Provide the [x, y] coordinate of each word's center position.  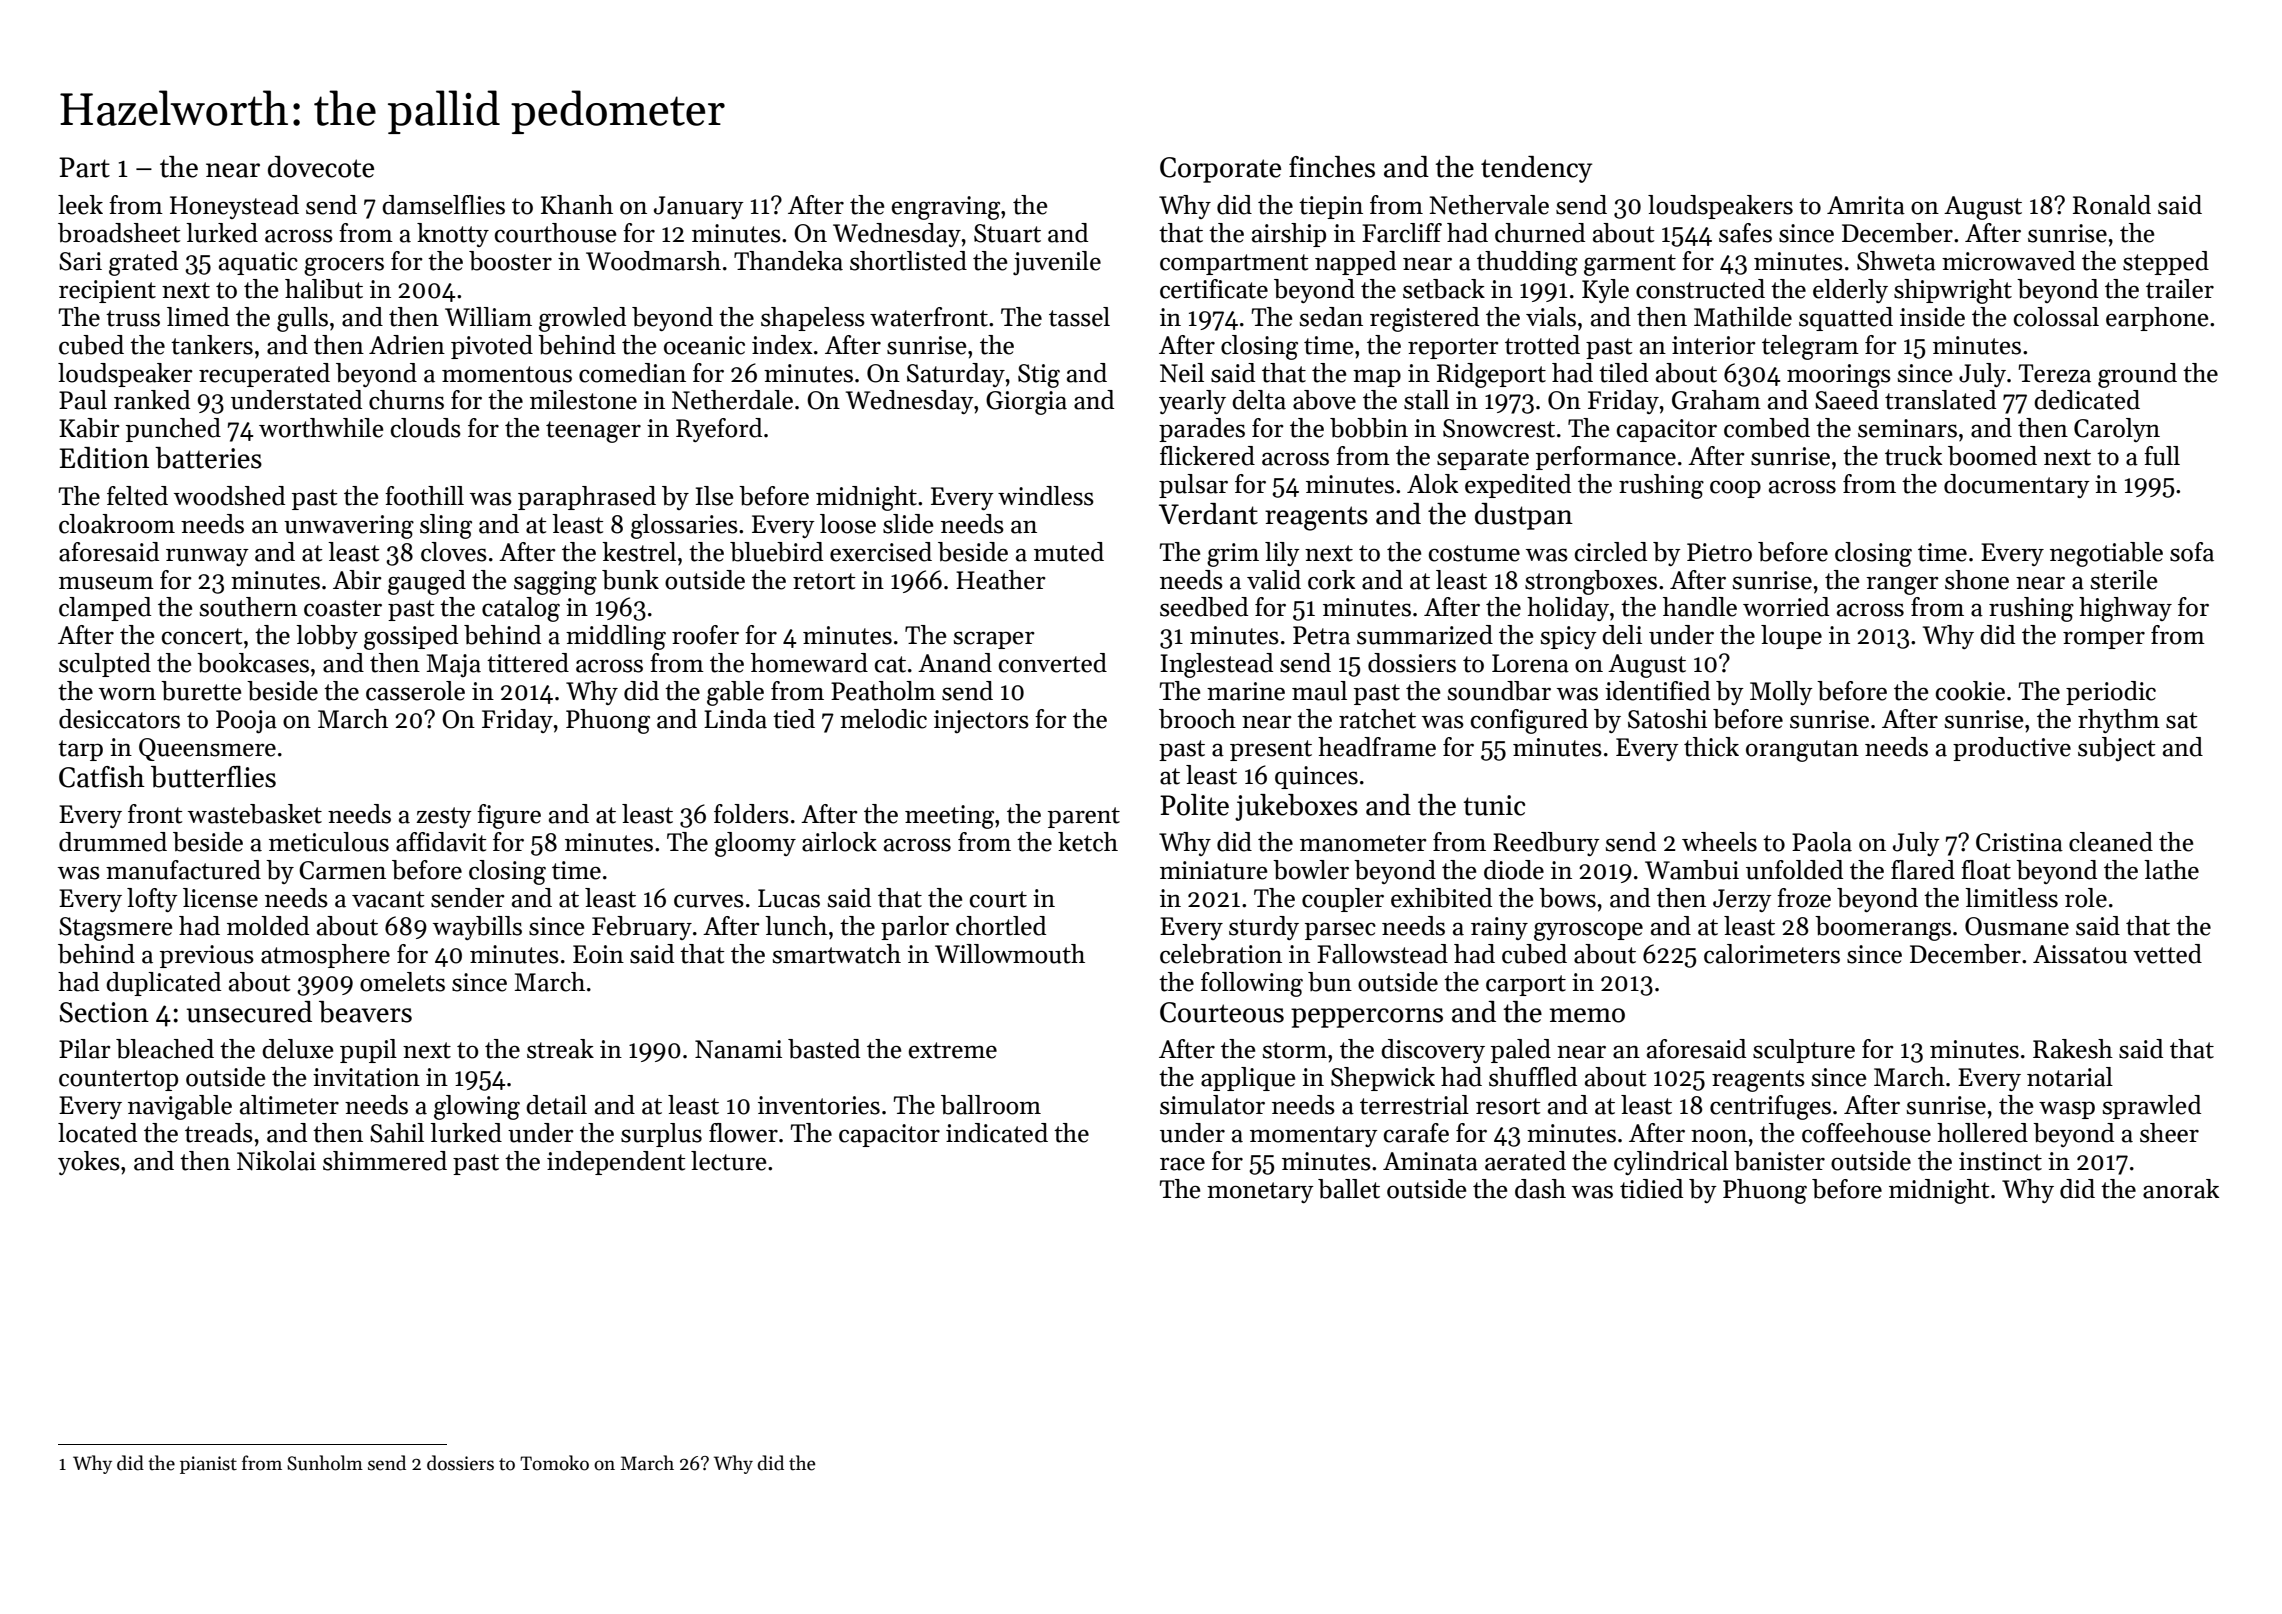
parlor [915, 928]
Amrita [1866, 205]
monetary [1260, 1192]
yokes [89, 1163]
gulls [302, 319]
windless [1046, 496]
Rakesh [2073, 1049]
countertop [118, 1080]
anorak [2181, 1189]
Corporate [1220, 170]
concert [202, 636]
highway [2125, 609]
